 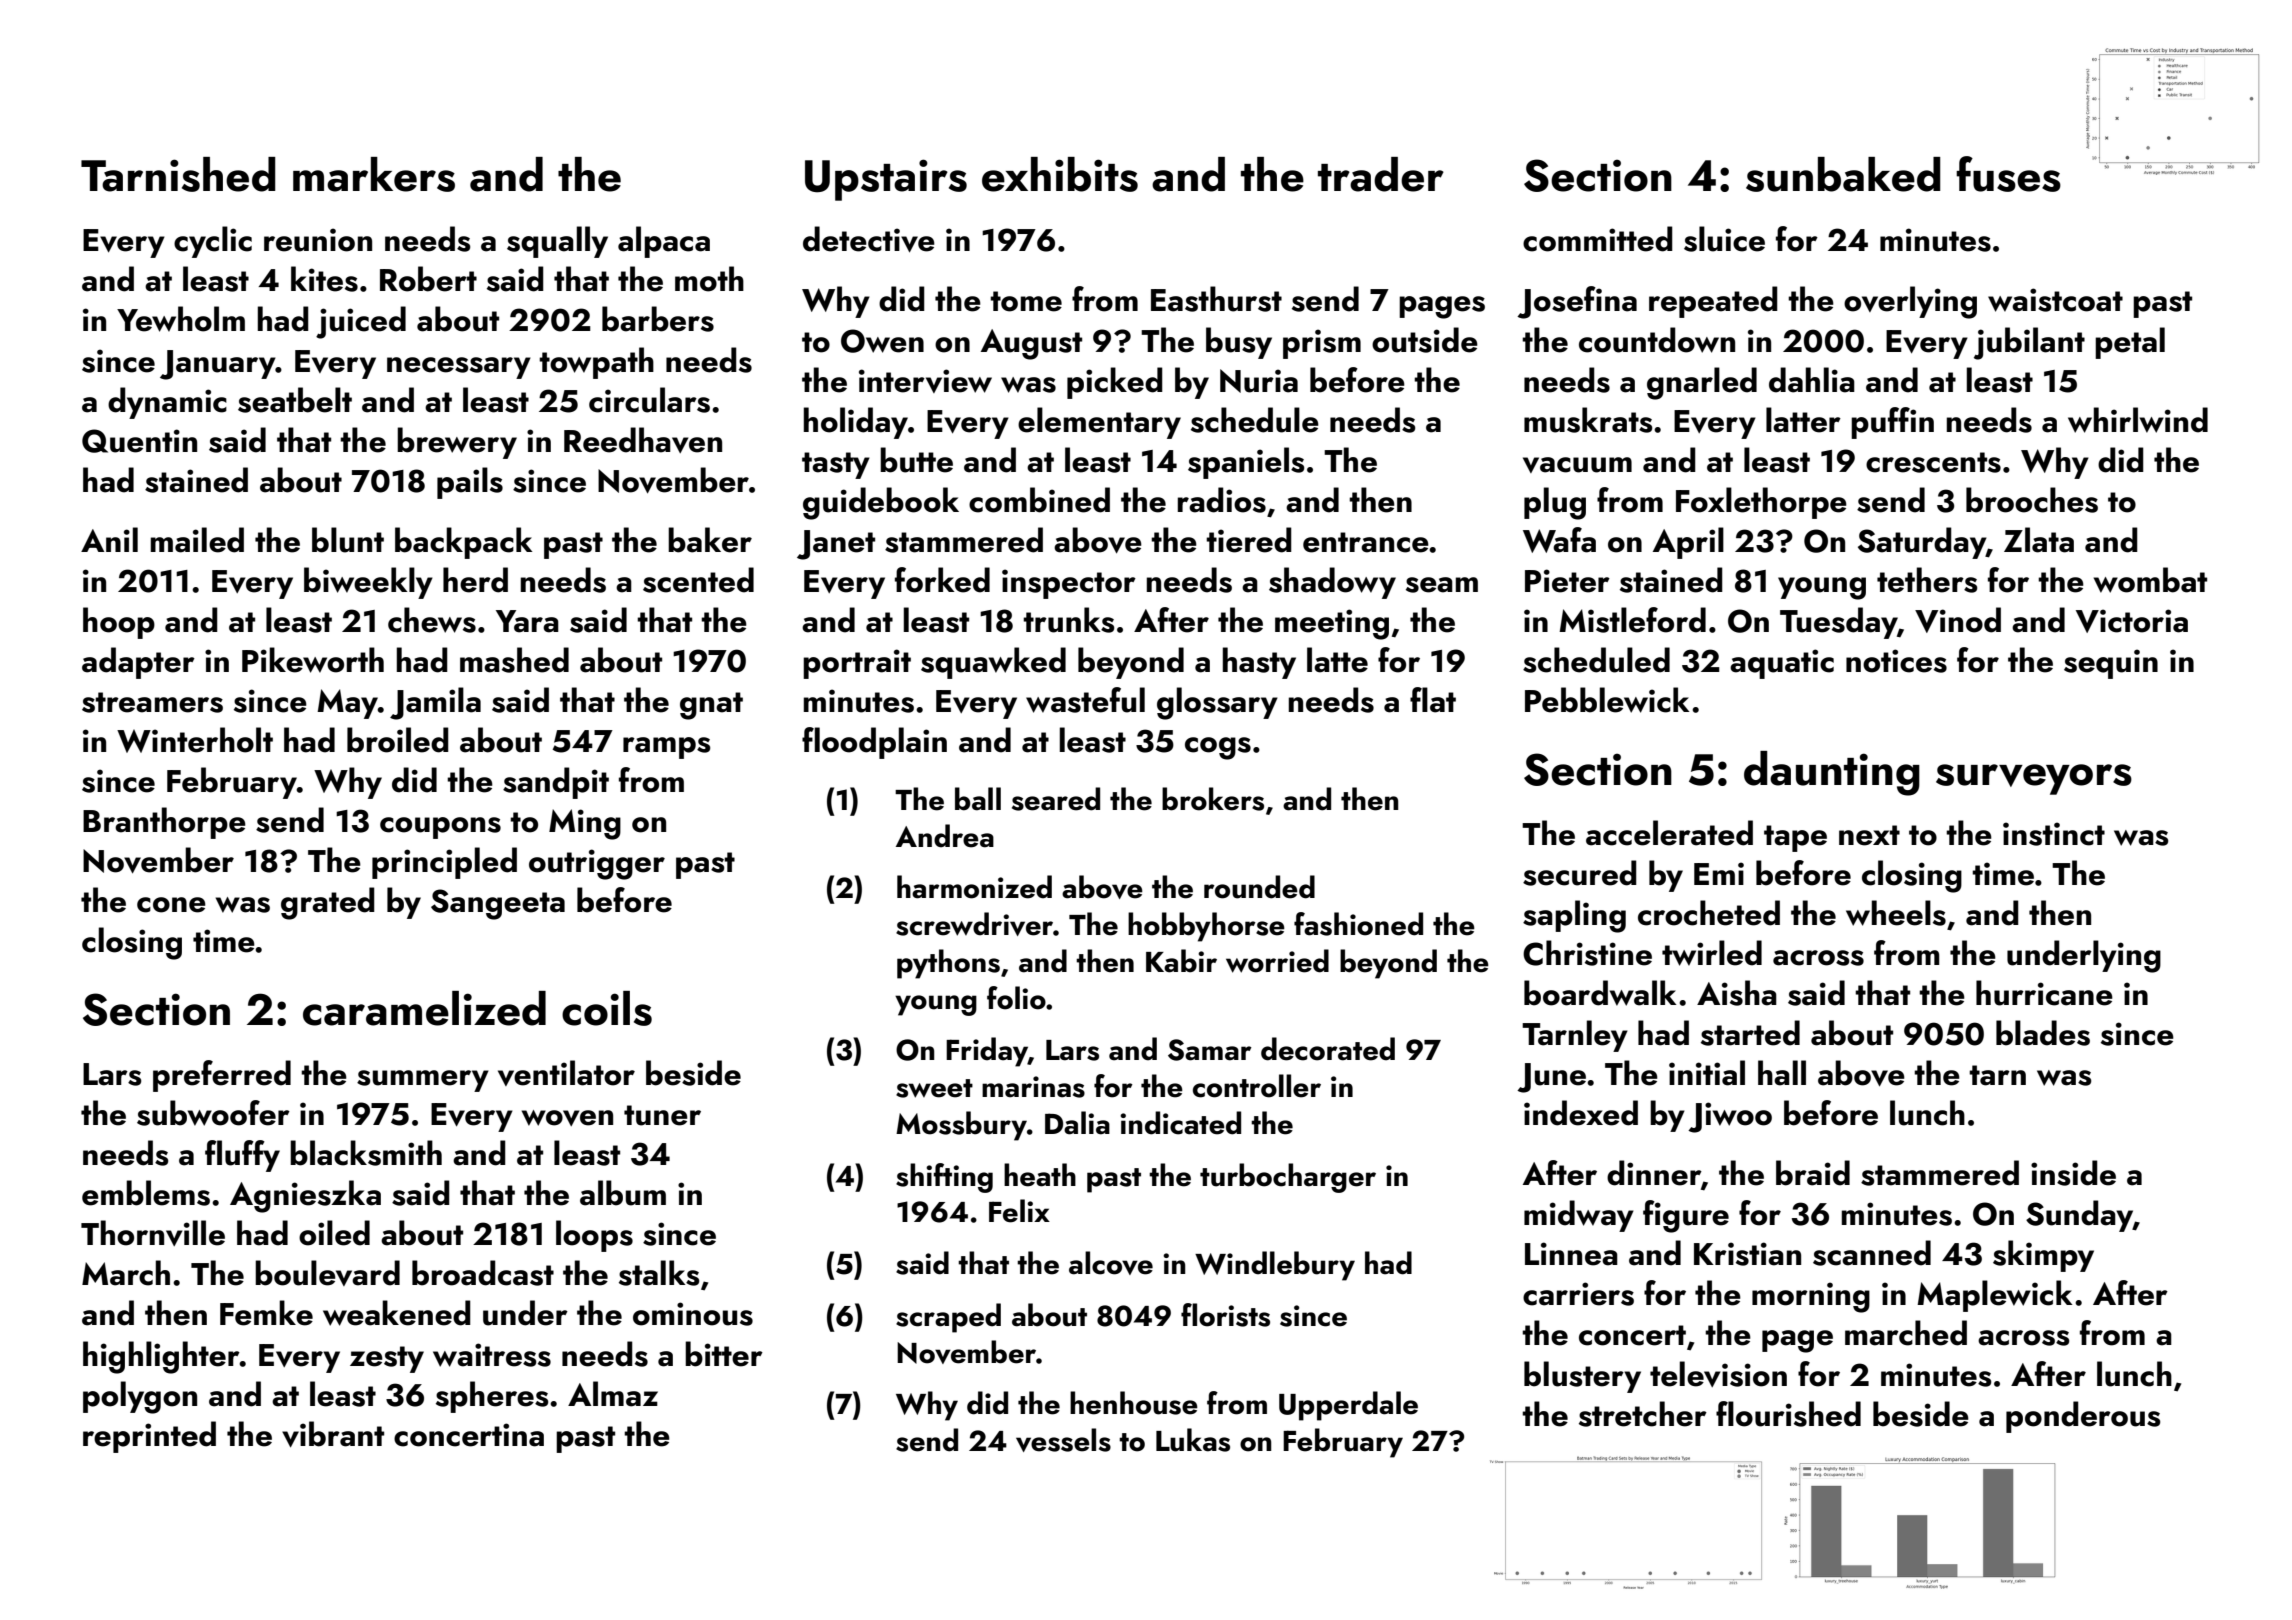 I want to click on hurricane, so click(x=2044, y=993).
